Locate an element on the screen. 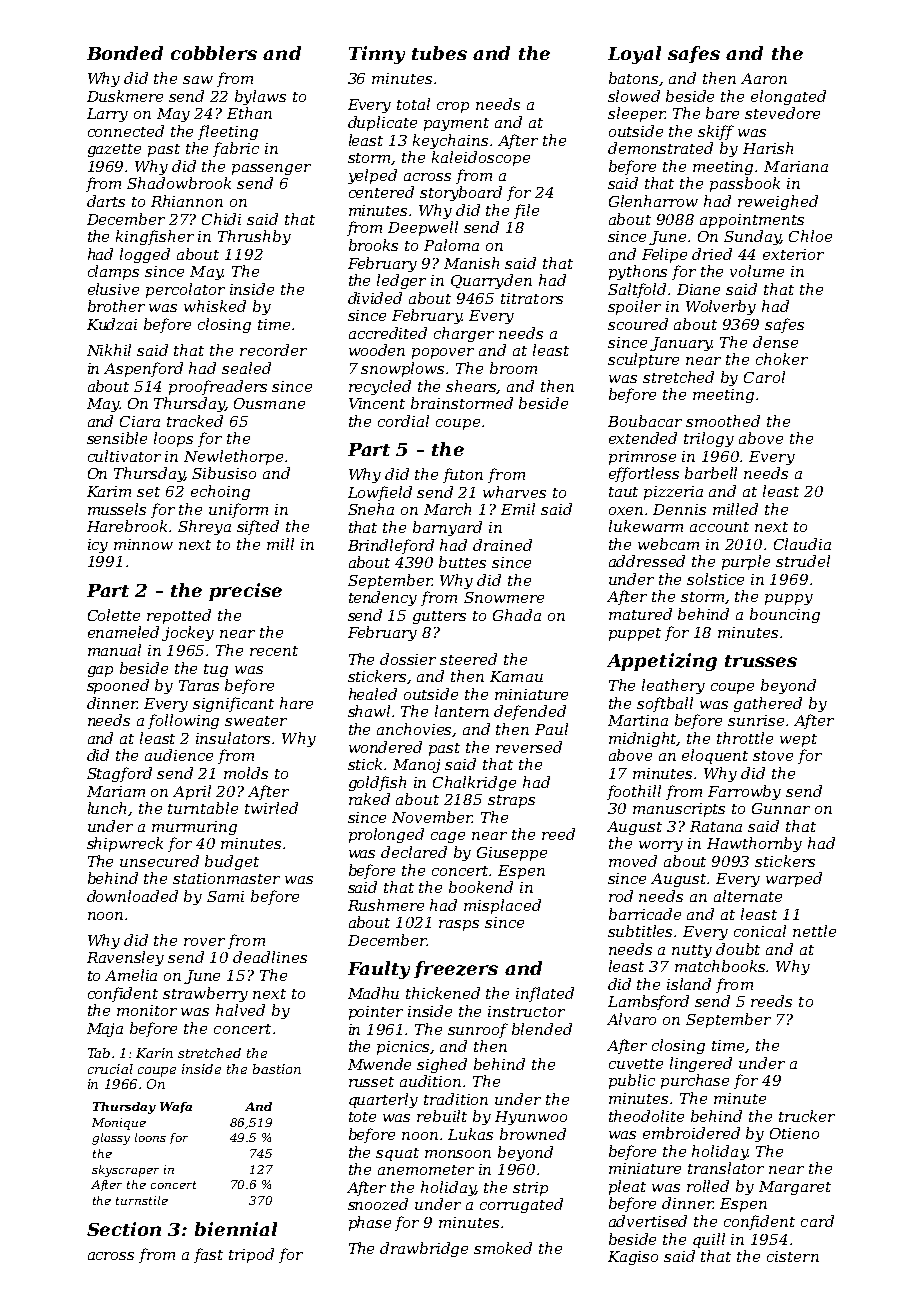 Image resolution: width=924 pixels, height=1308 pixels. cage is located at coordinates (448, 837).
